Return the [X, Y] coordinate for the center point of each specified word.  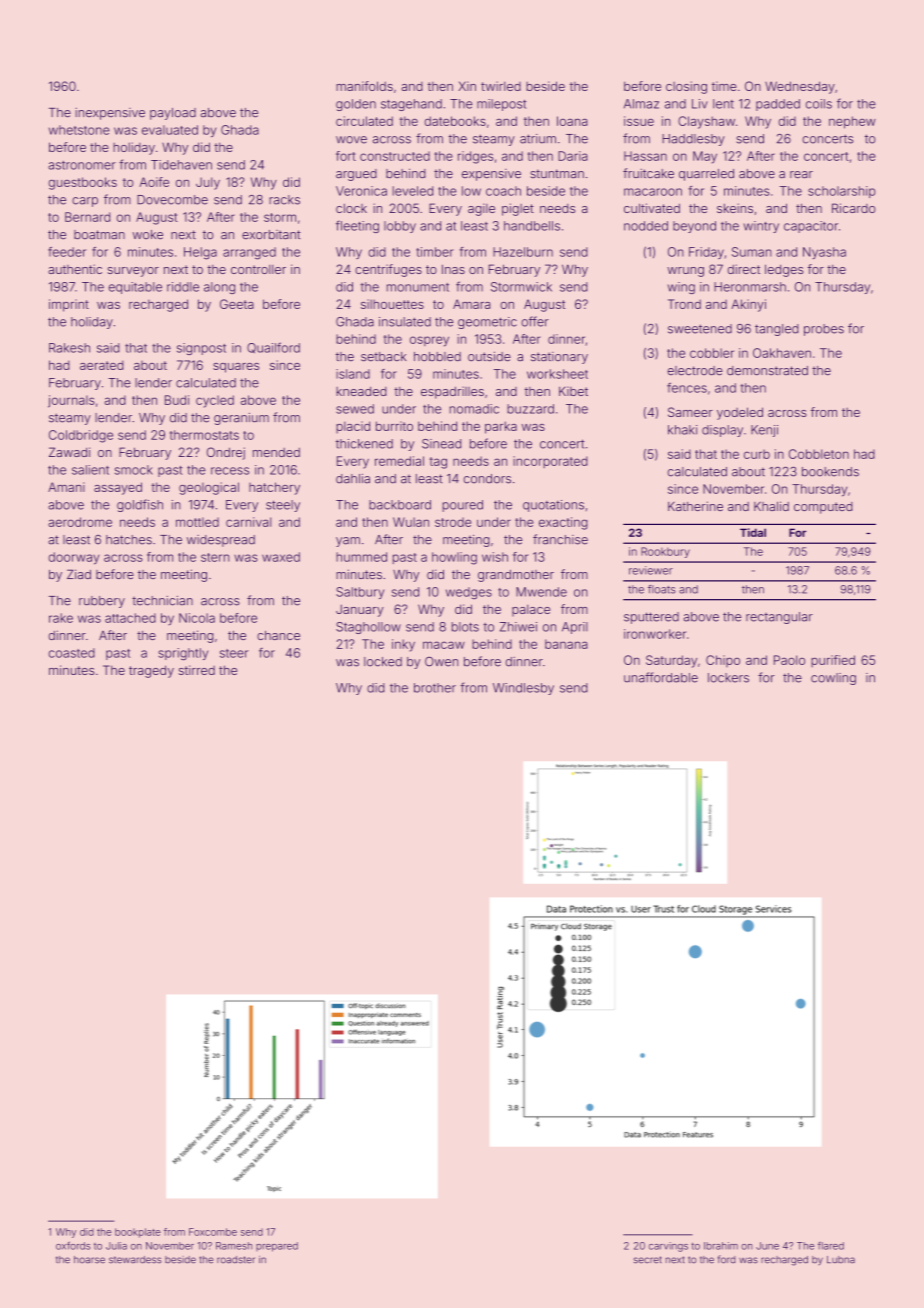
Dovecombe [172, 200]
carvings [668, 1247]
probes [824, 330]
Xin [467, 86]
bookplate [138, 1233]
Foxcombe [213, 1232]
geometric [487, 323]
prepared [277, 1247]
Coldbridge [81, 436]
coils [819, 104]
